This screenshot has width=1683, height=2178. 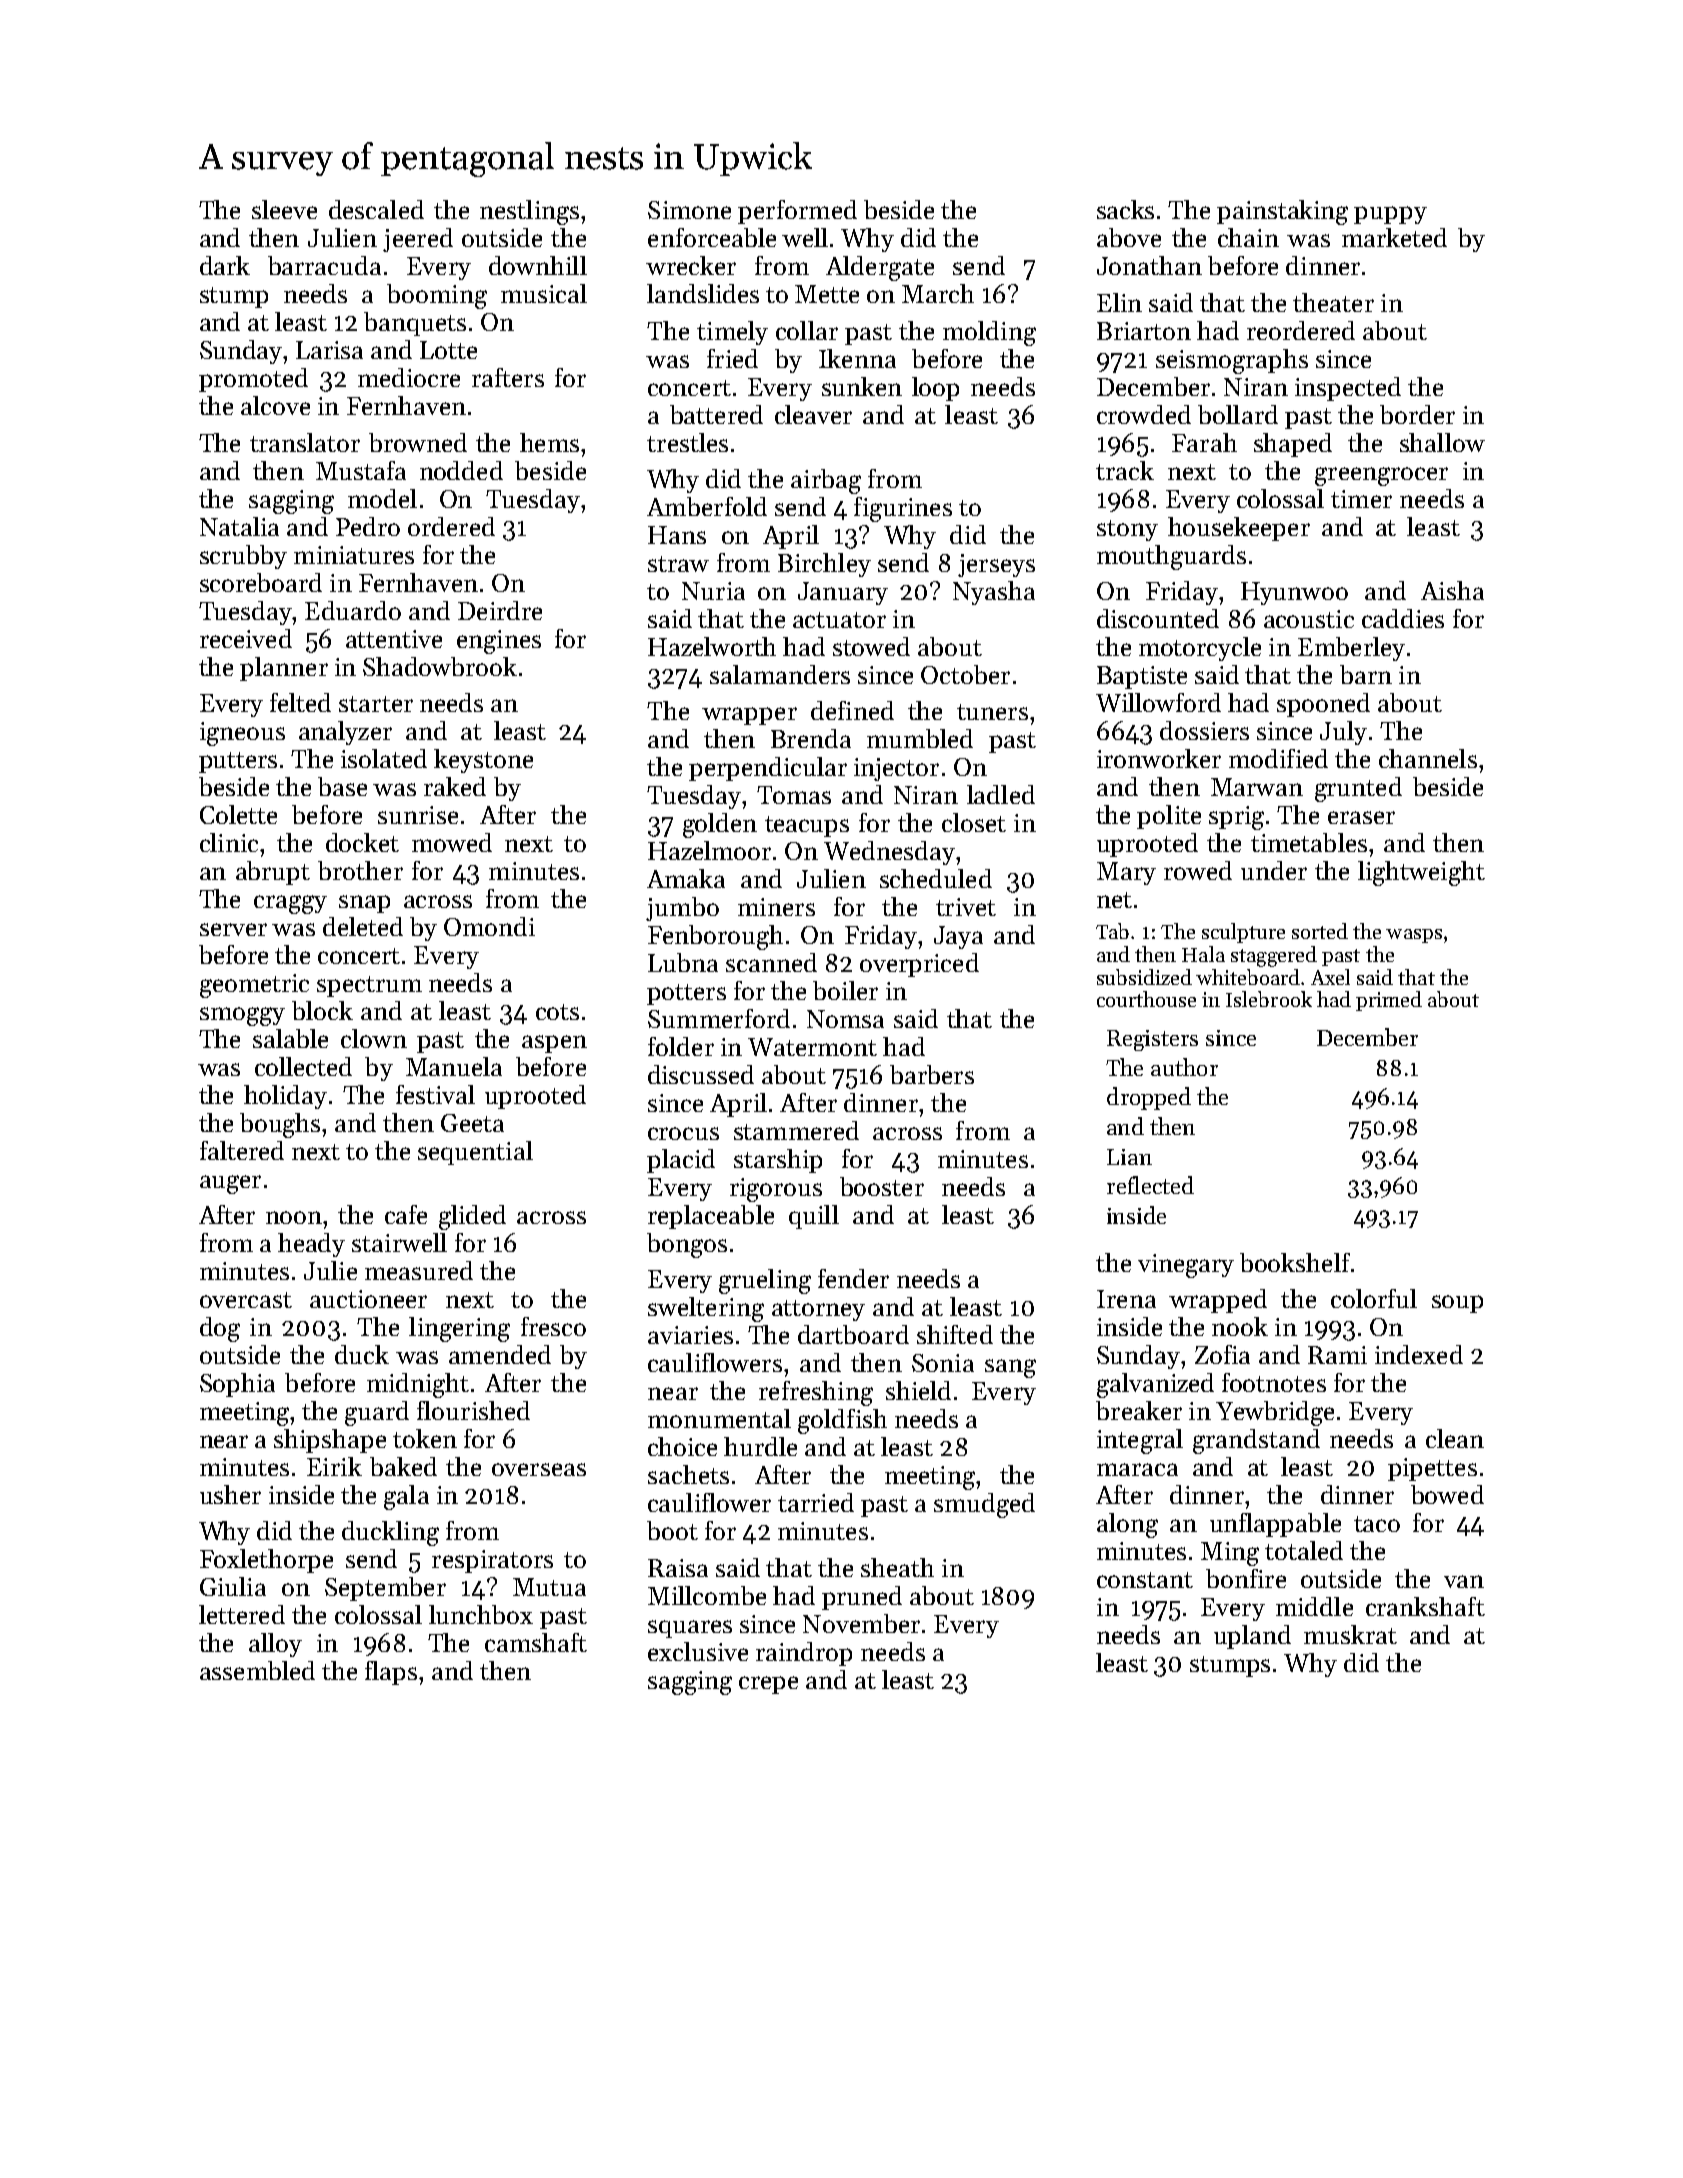 I want to click on barracuda, so click(x=324, y=265).
